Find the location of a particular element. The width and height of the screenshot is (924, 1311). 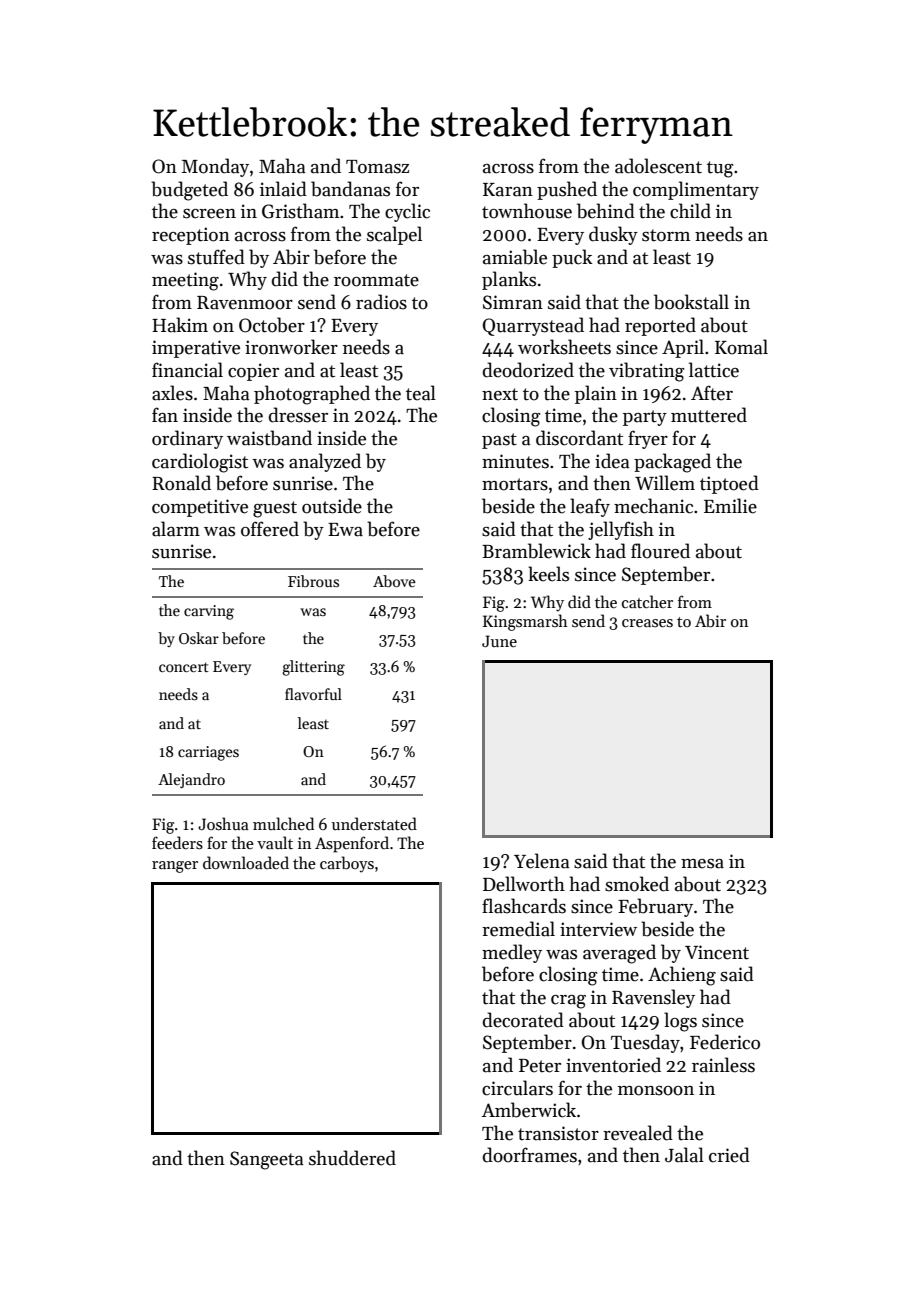

decorated is located at coordinates (523, 1020).
